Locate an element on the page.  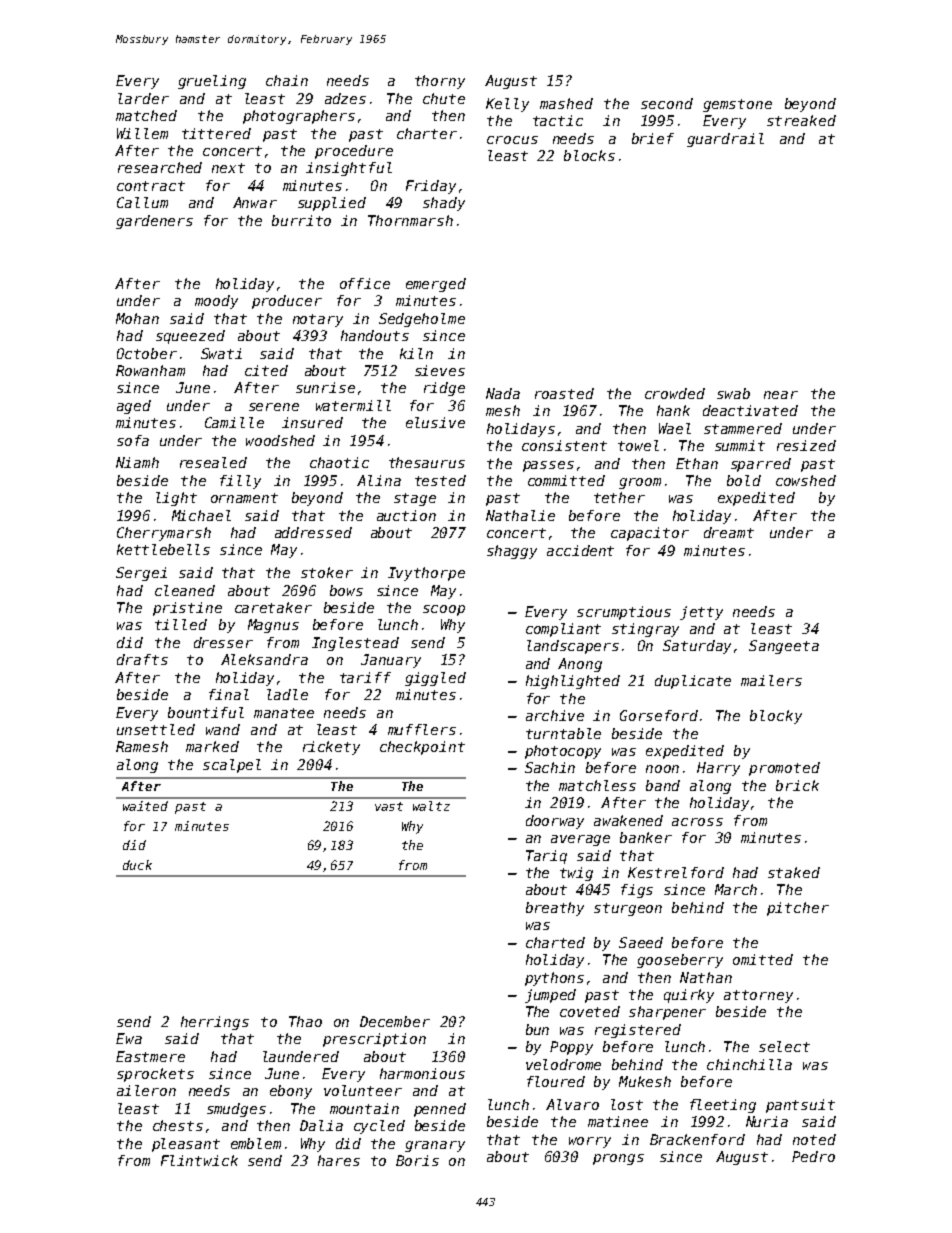
tested is located at coordinates (440, 480).
